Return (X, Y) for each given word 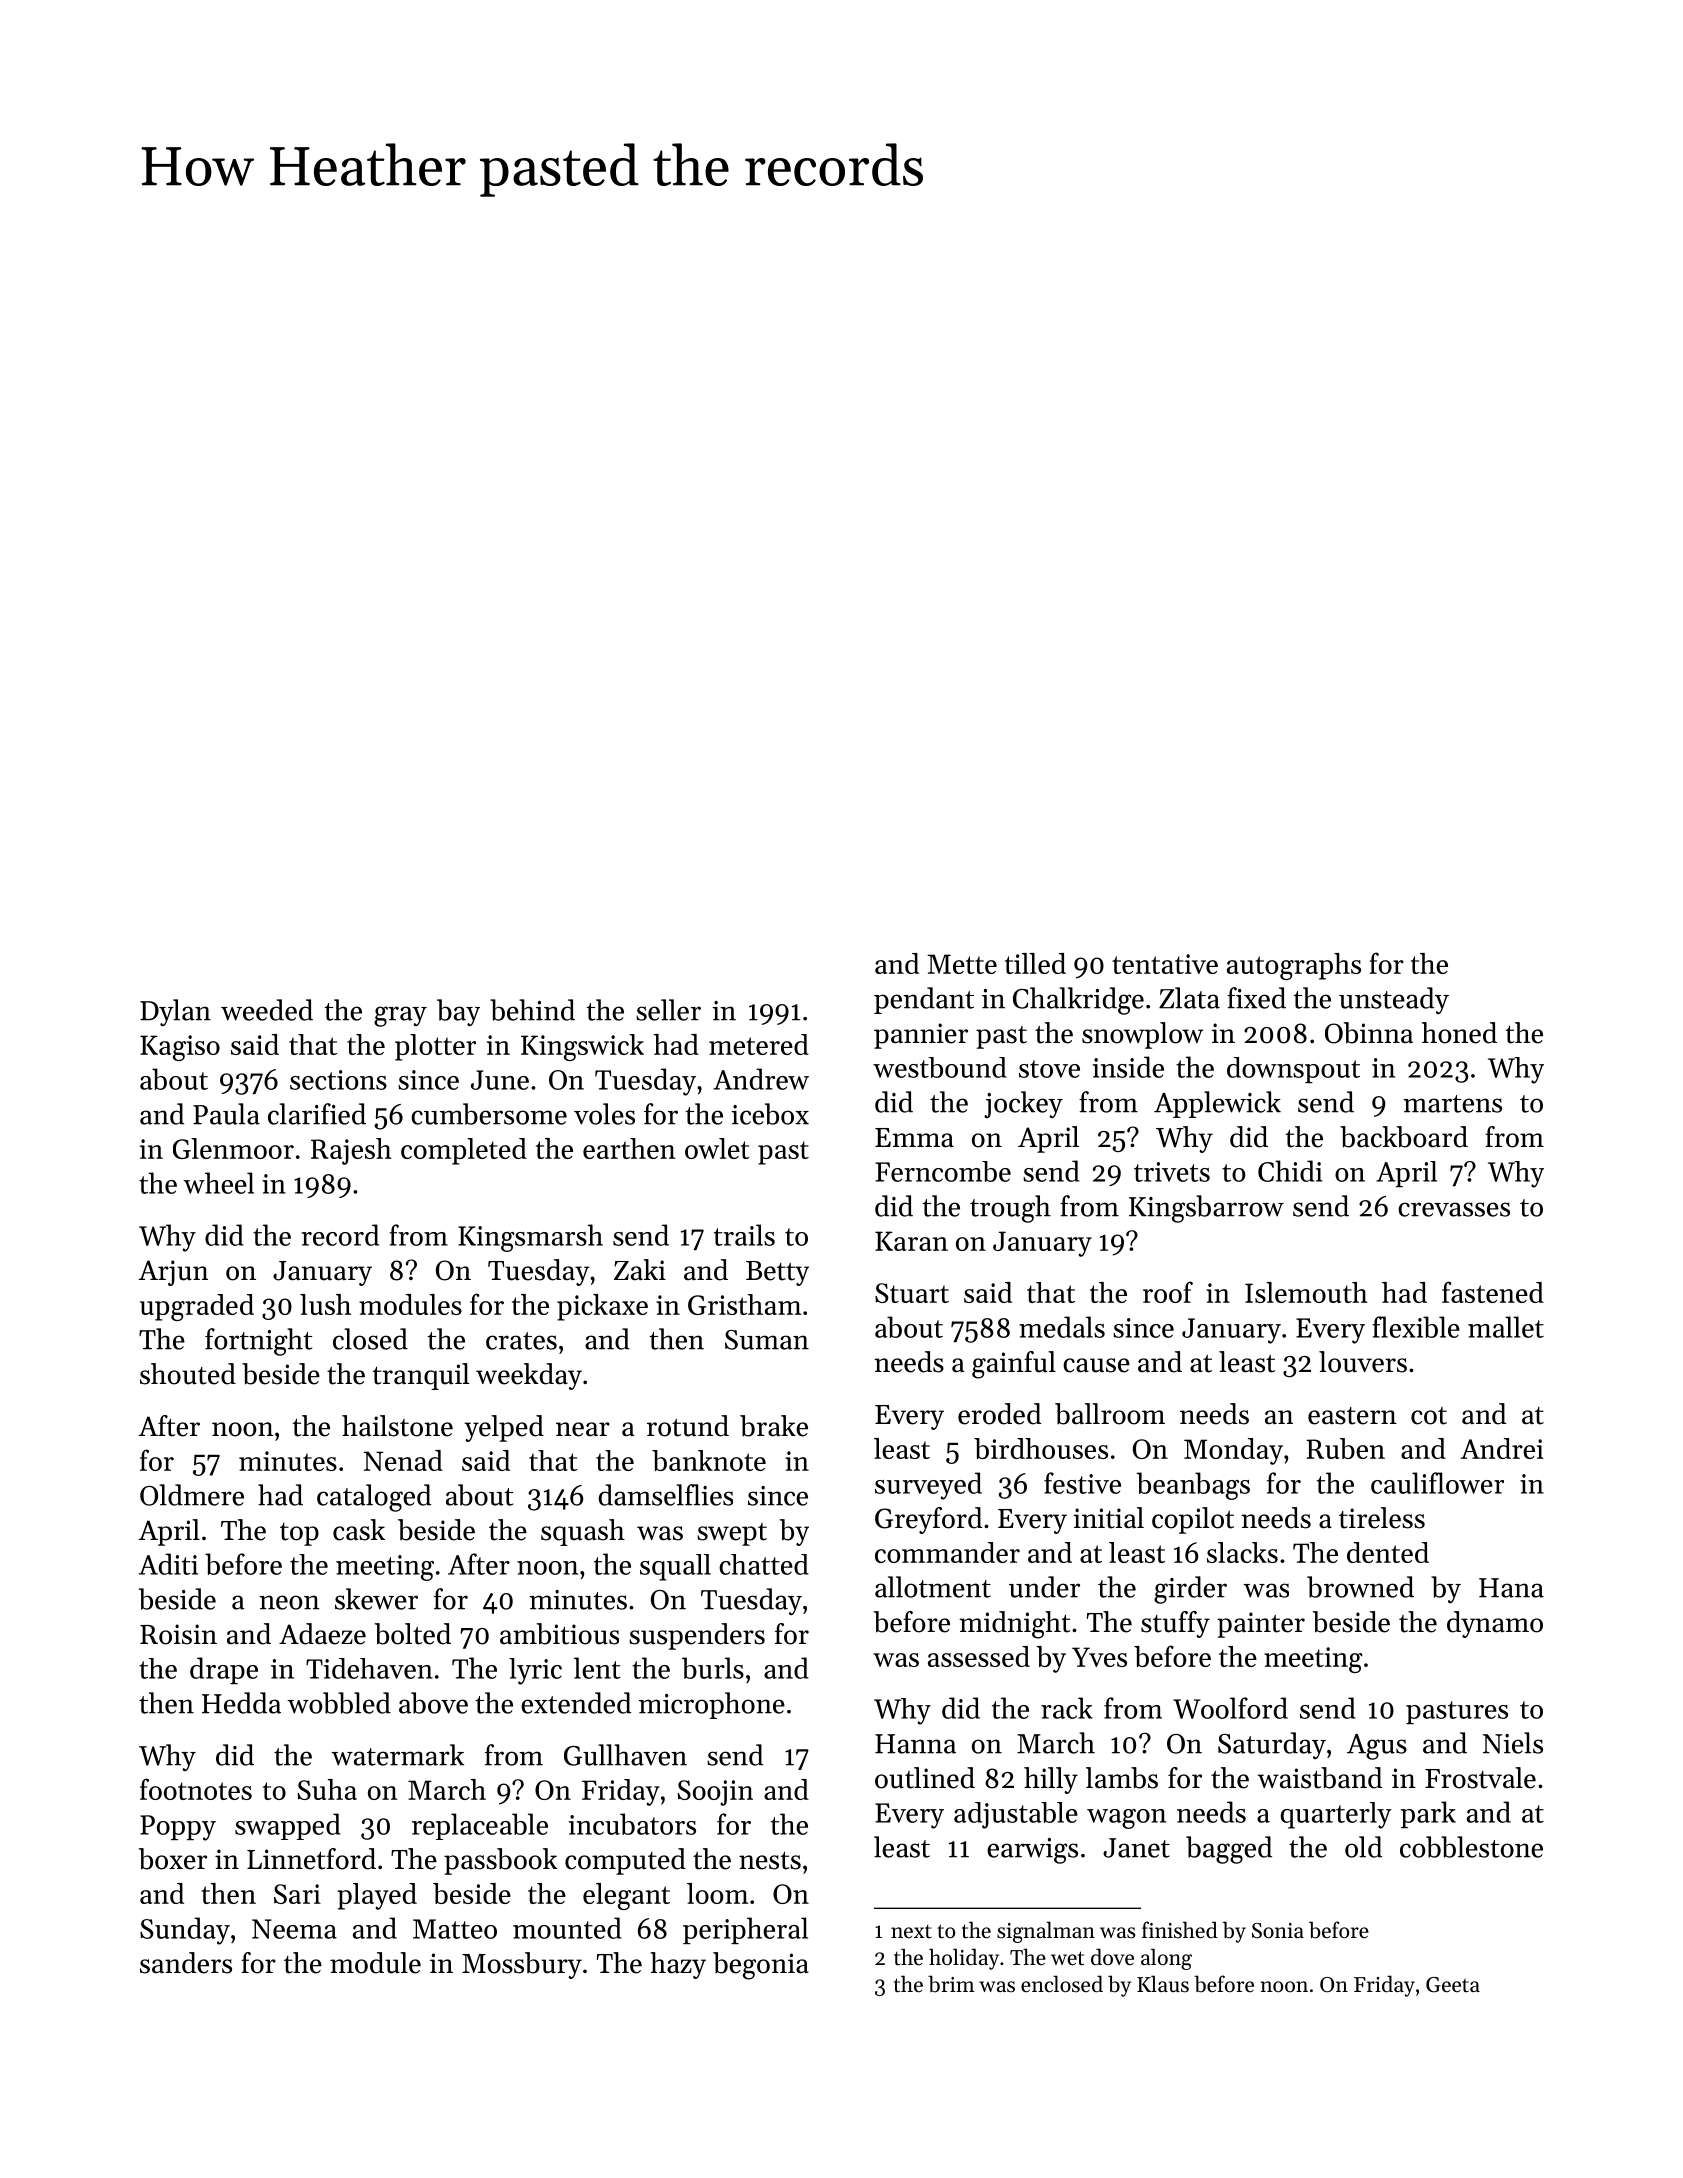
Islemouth (1306, 1292)
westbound (940, 1067)
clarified (317, 1114)
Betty (777, 1273)
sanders (186, 1963)
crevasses (1454, 1209)
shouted (188, 1374)
